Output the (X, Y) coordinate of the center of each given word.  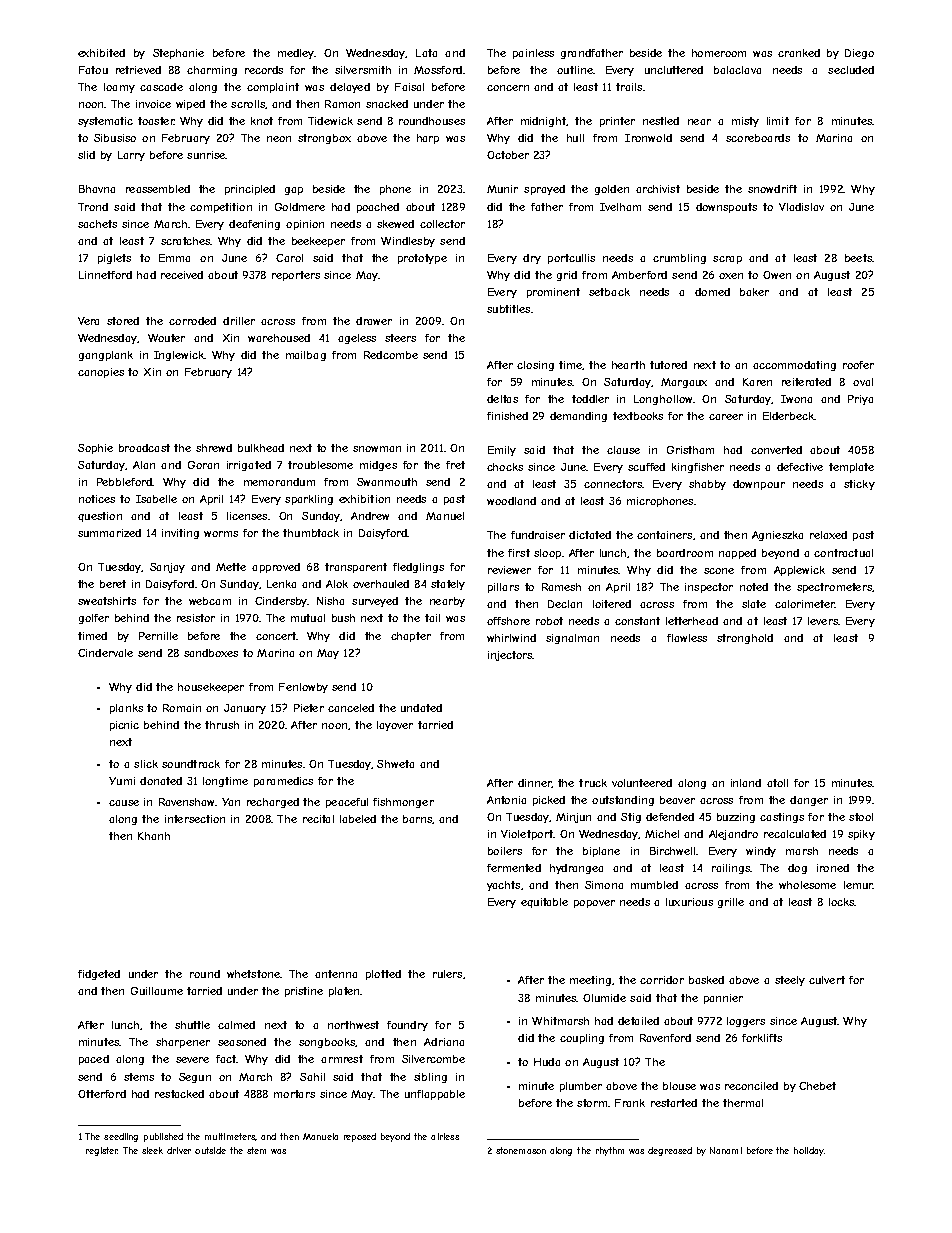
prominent (553, 293)
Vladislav (801, 207)
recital (318, 819)
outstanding (623, 801)
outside (210, 1150)
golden (612, 190)
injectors (510, 656)
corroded (192, 321)
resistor (196, 618)
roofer (858, 365)
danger (809, 801)
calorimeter (805, 604)
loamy (119, 88)
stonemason (521, 1150)
